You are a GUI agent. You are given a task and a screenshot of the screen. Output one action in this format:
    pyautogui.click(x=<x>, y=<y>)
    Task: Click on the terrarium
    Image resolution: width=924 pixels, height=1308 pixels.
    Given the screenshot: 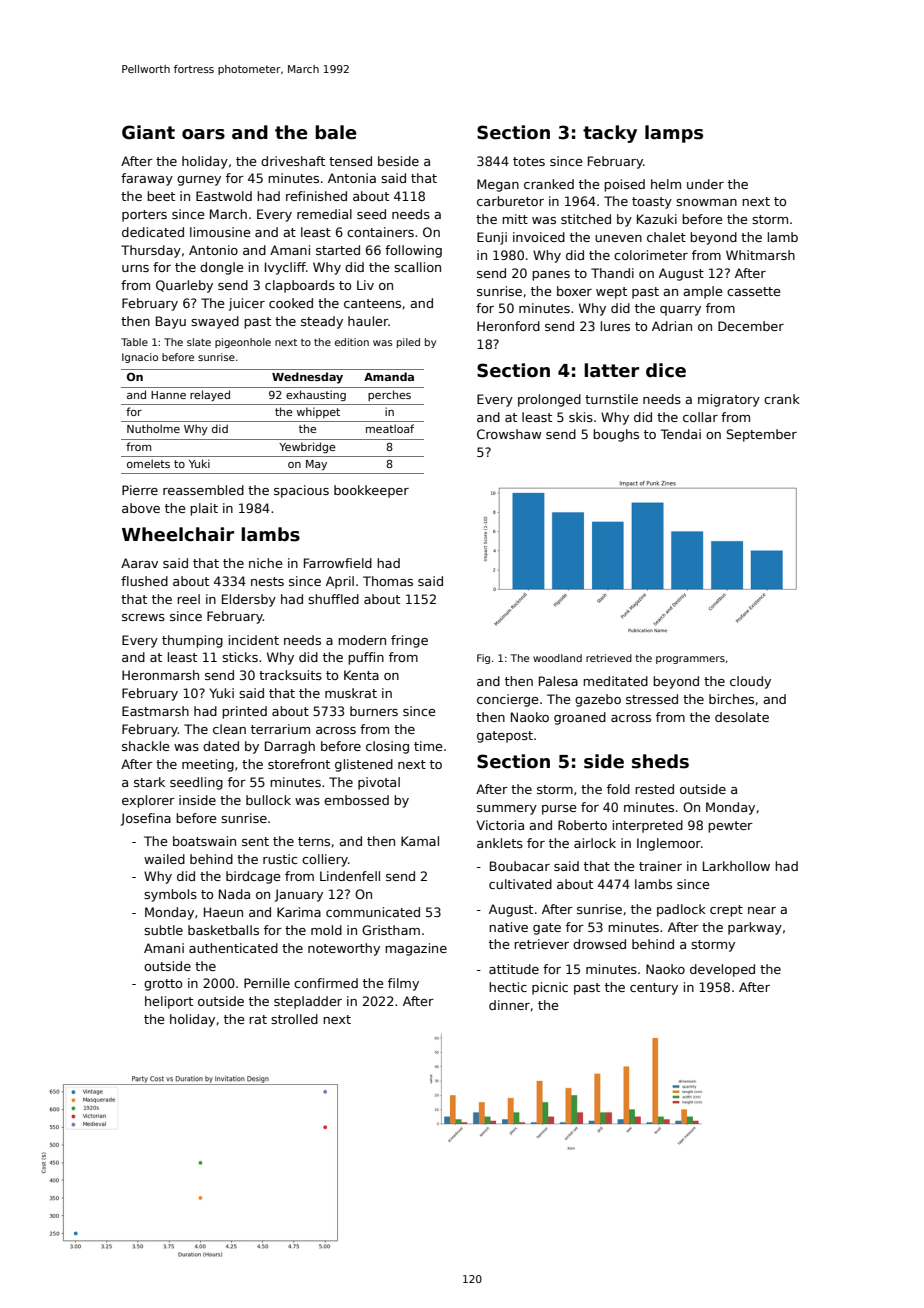 What is the action you would take?
    pyautogui.click(x=280, y=729)
